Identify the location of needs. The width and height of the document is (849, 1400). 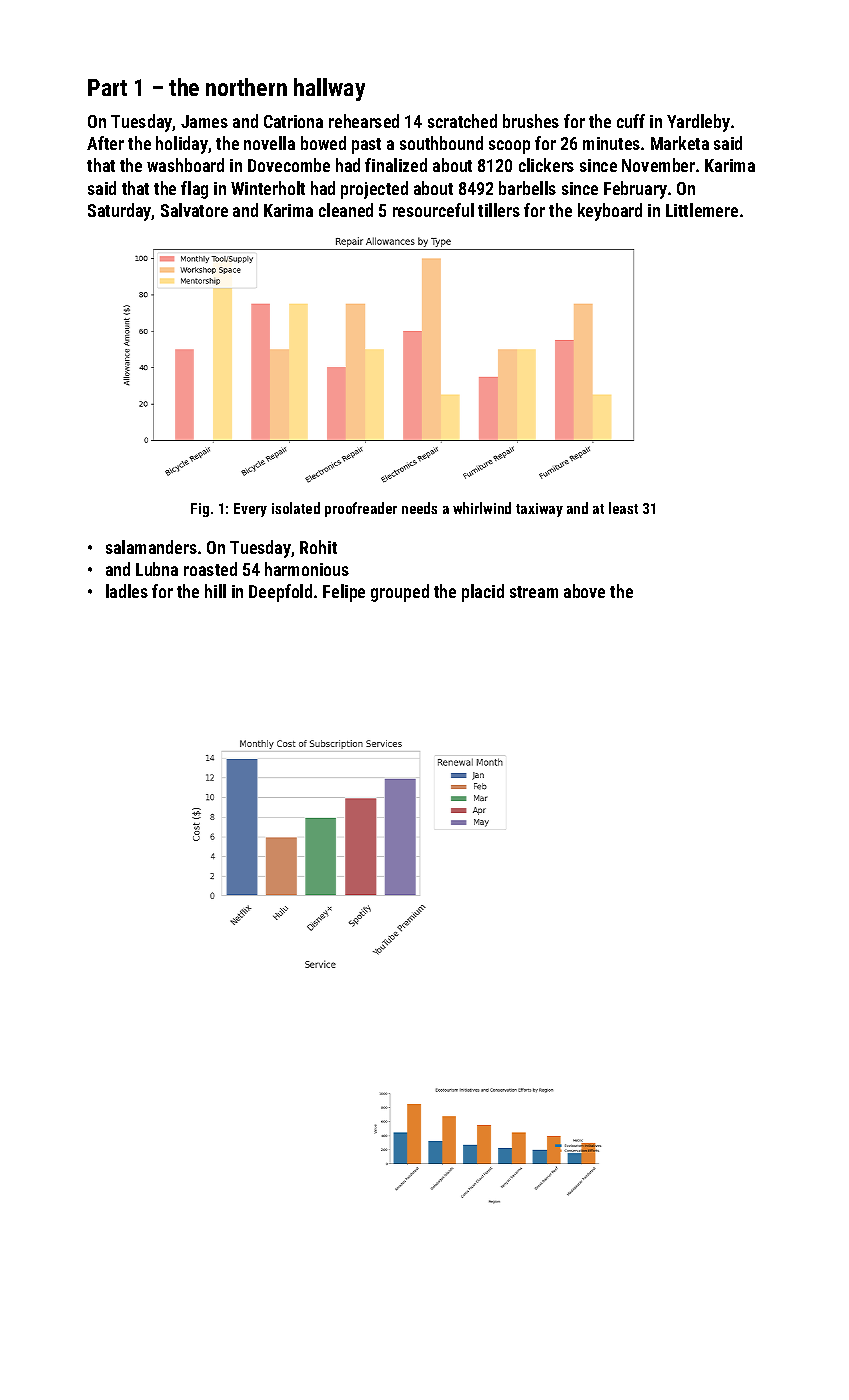
(419, 508).
